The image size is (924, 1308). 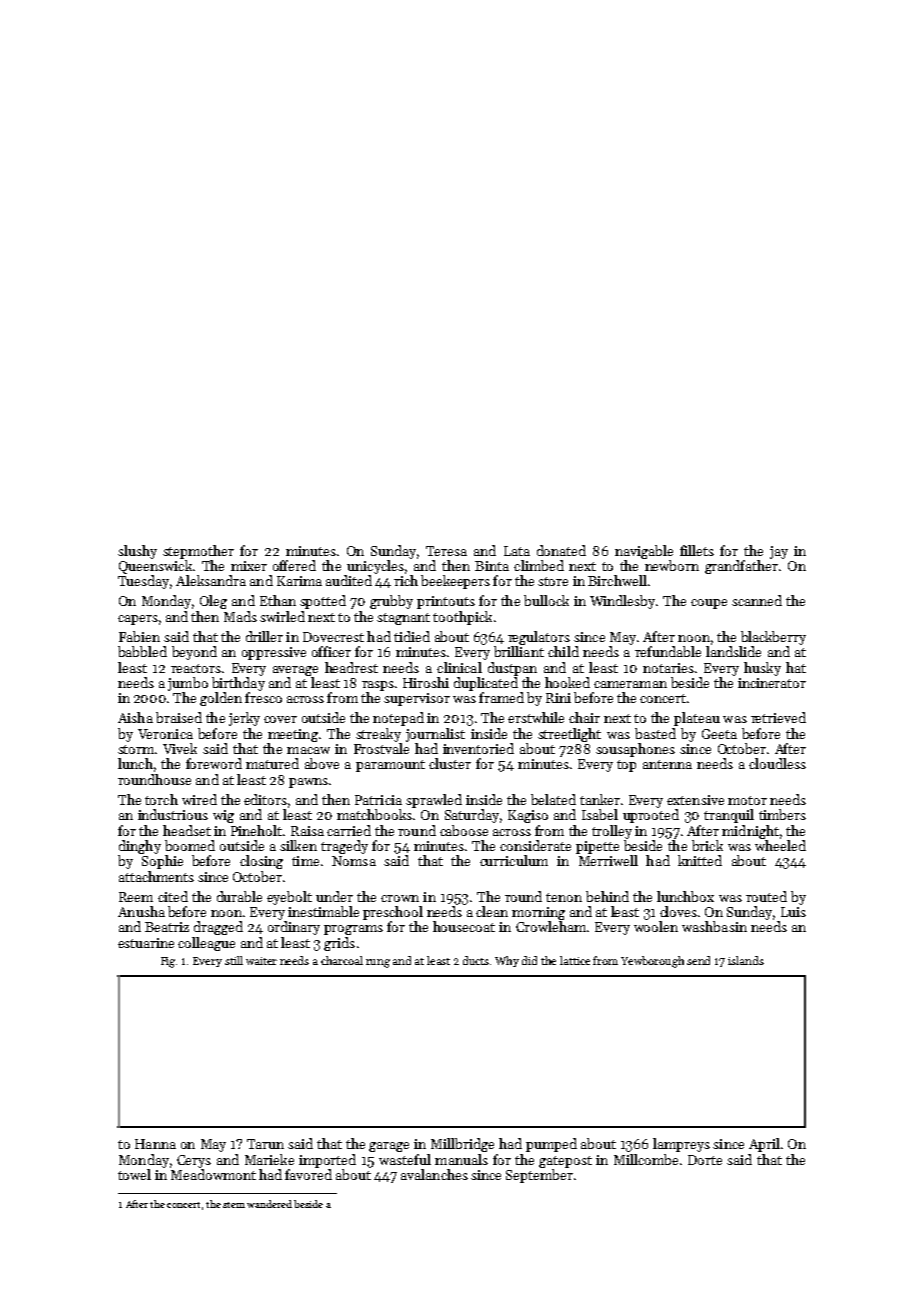 What do you see at coordinates (626, 766) in the document?
I see `top` at bounding box center [626, 766].
